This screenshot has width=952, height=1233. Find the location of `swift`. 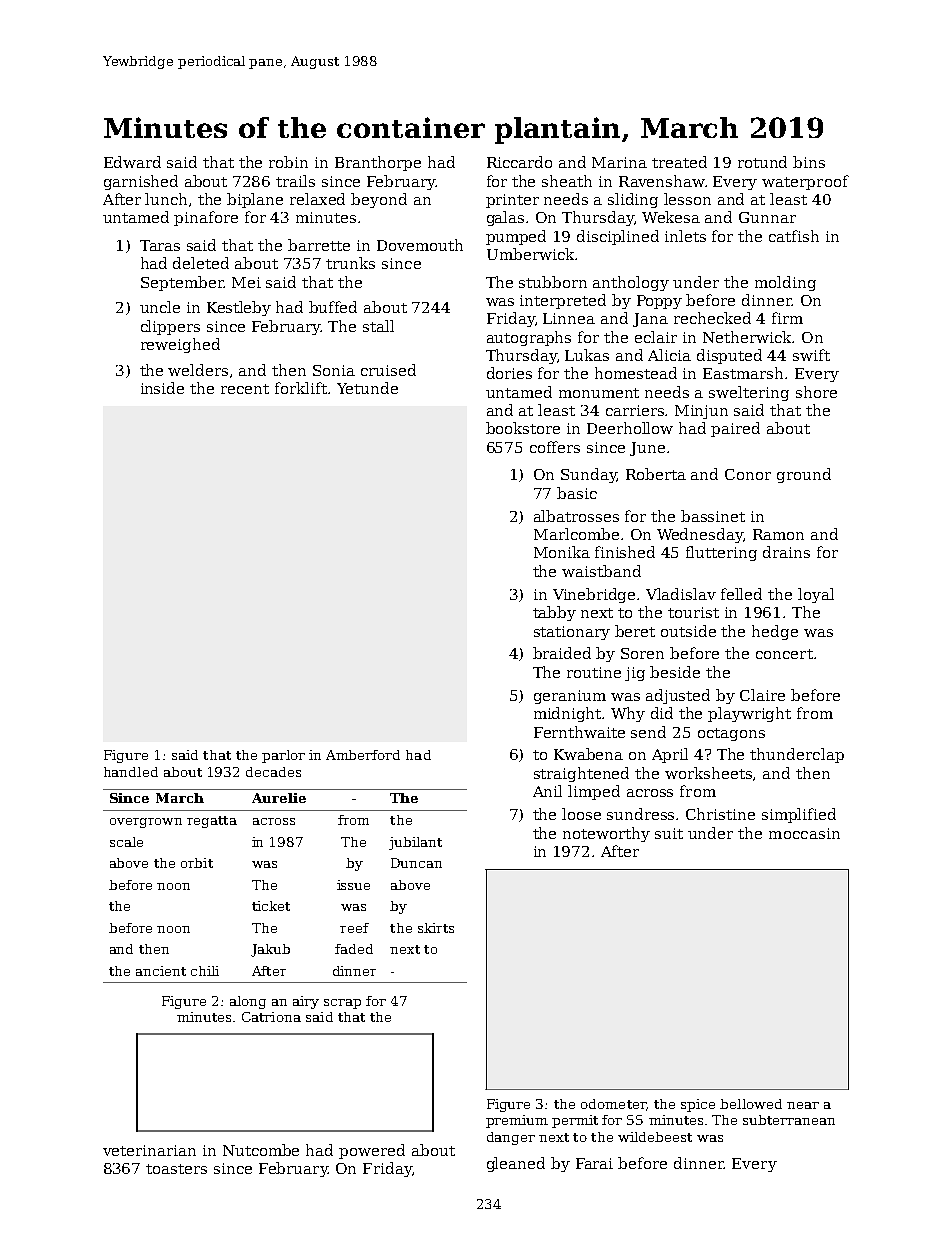

swift is located at coordinates (811, 355).
